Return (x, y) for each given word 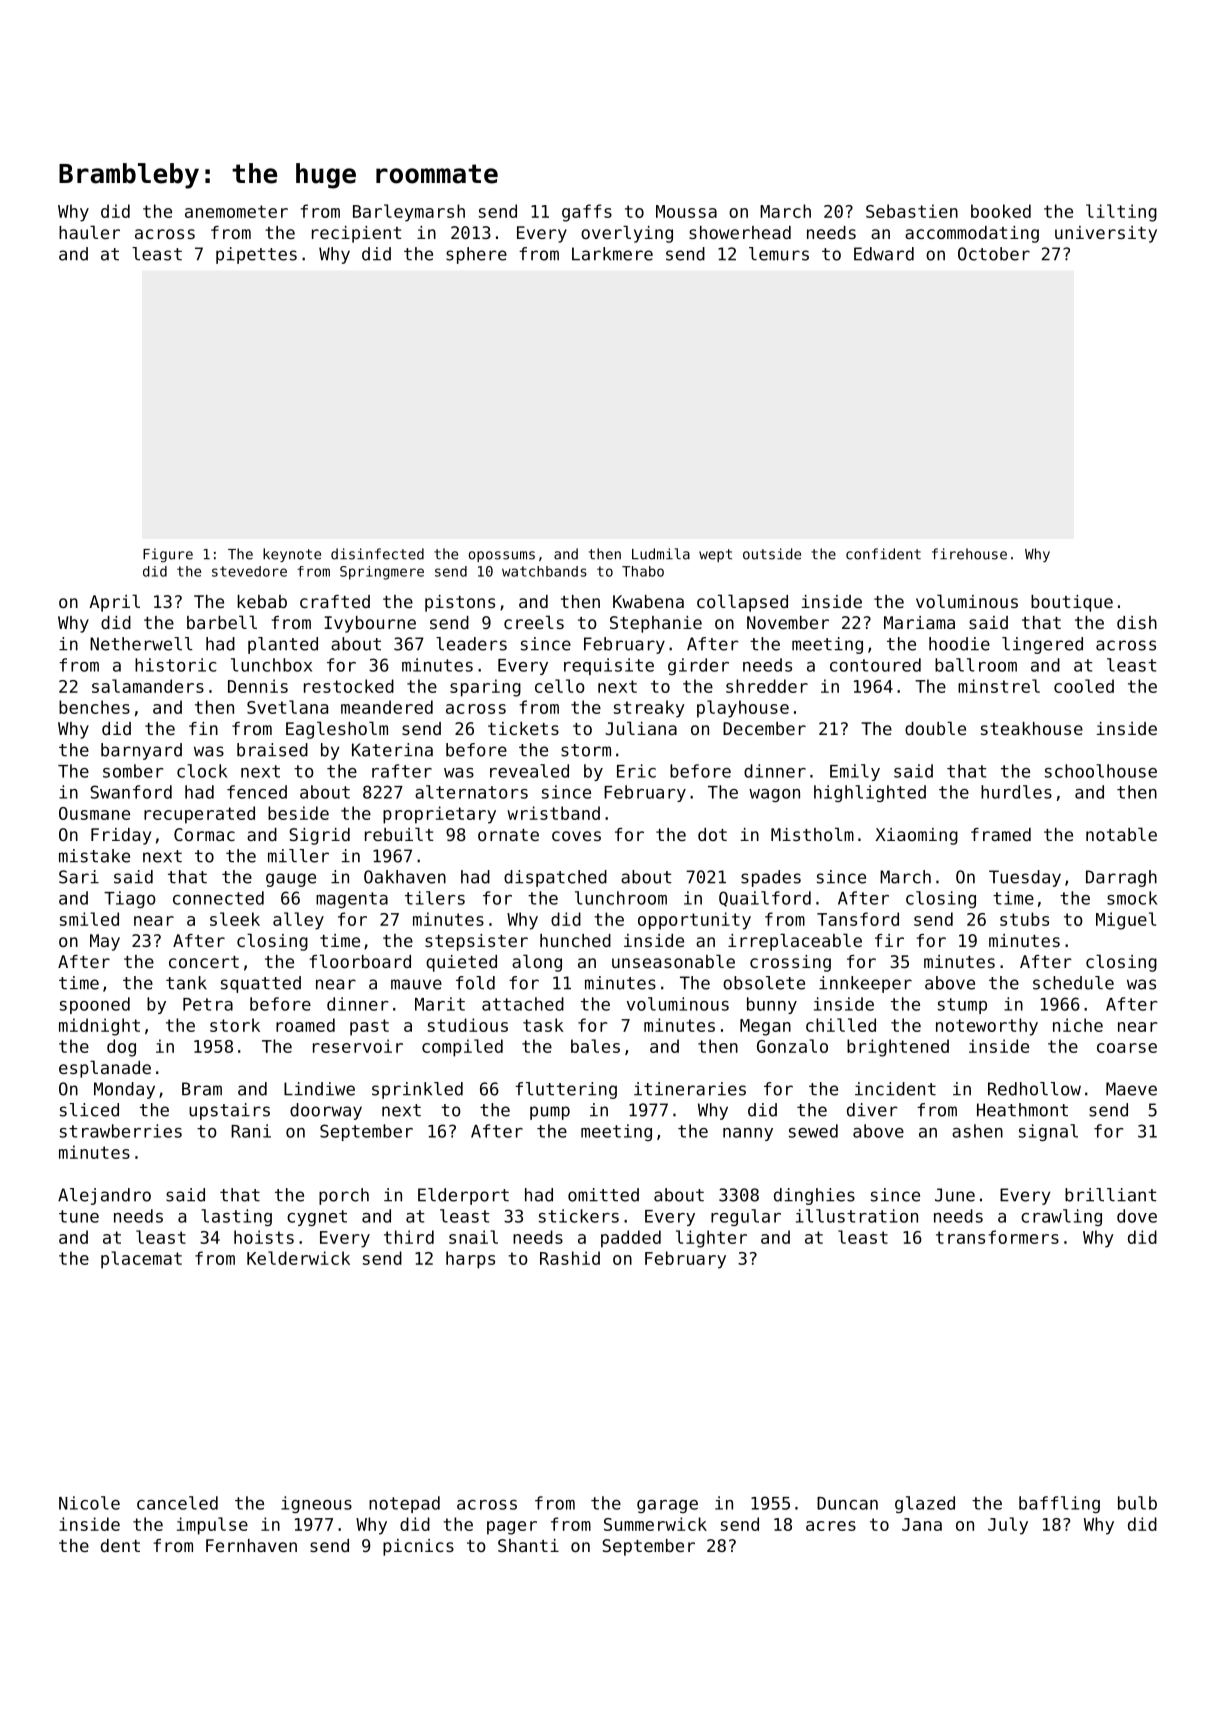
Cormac (204, 834)
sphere (476, 255)
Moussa (686, 211)
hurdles (1016, 792)
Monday (124, 1090)
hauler (89, 232)
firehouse (969, 554)
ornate (508, 835)
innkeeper (865, 984)
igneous (316, 1504)
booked (1001, 211)
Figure (168, 555)
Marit (440, 1004)
